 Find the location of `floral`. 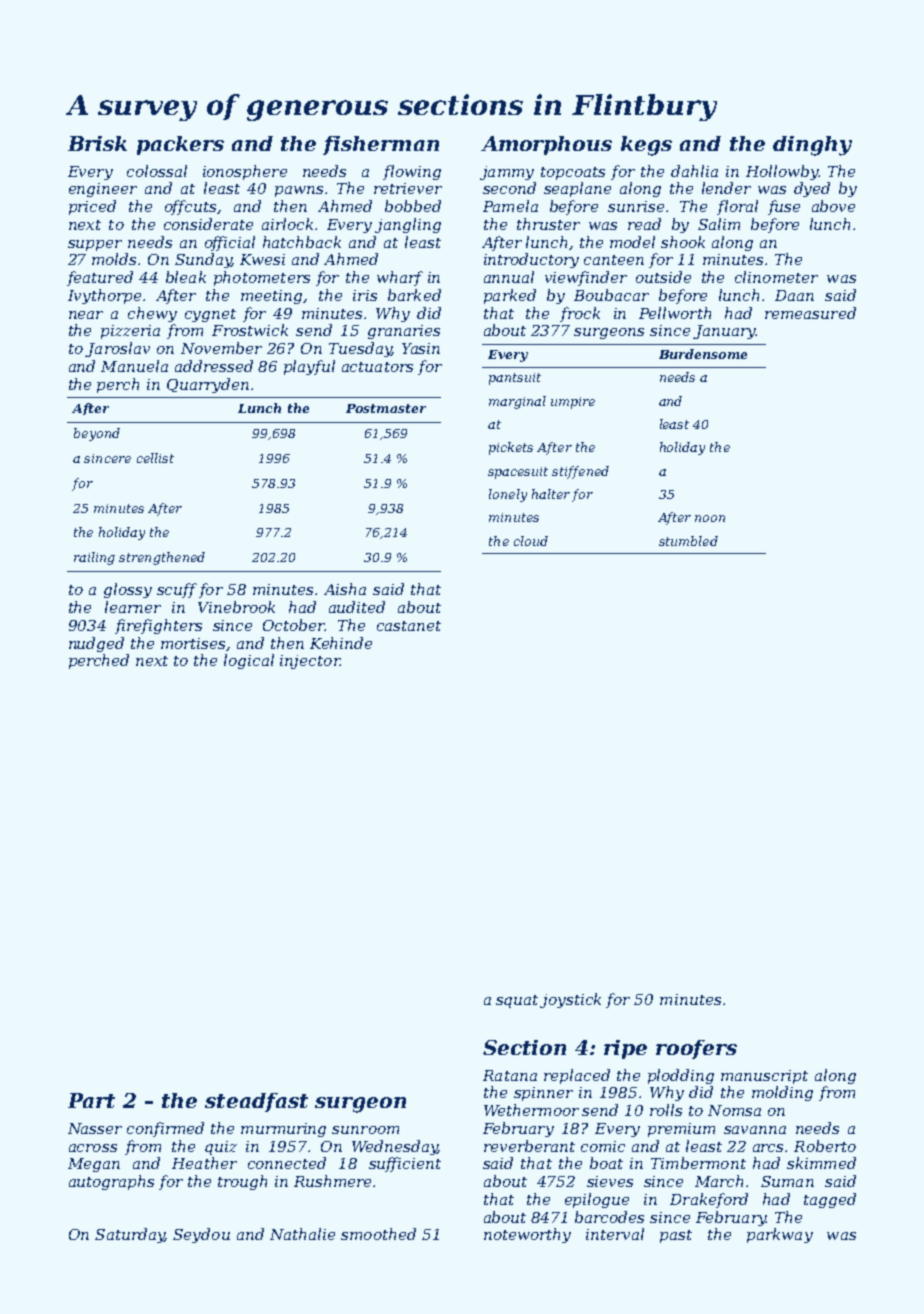

floral is located at coordinates (737, 207).
